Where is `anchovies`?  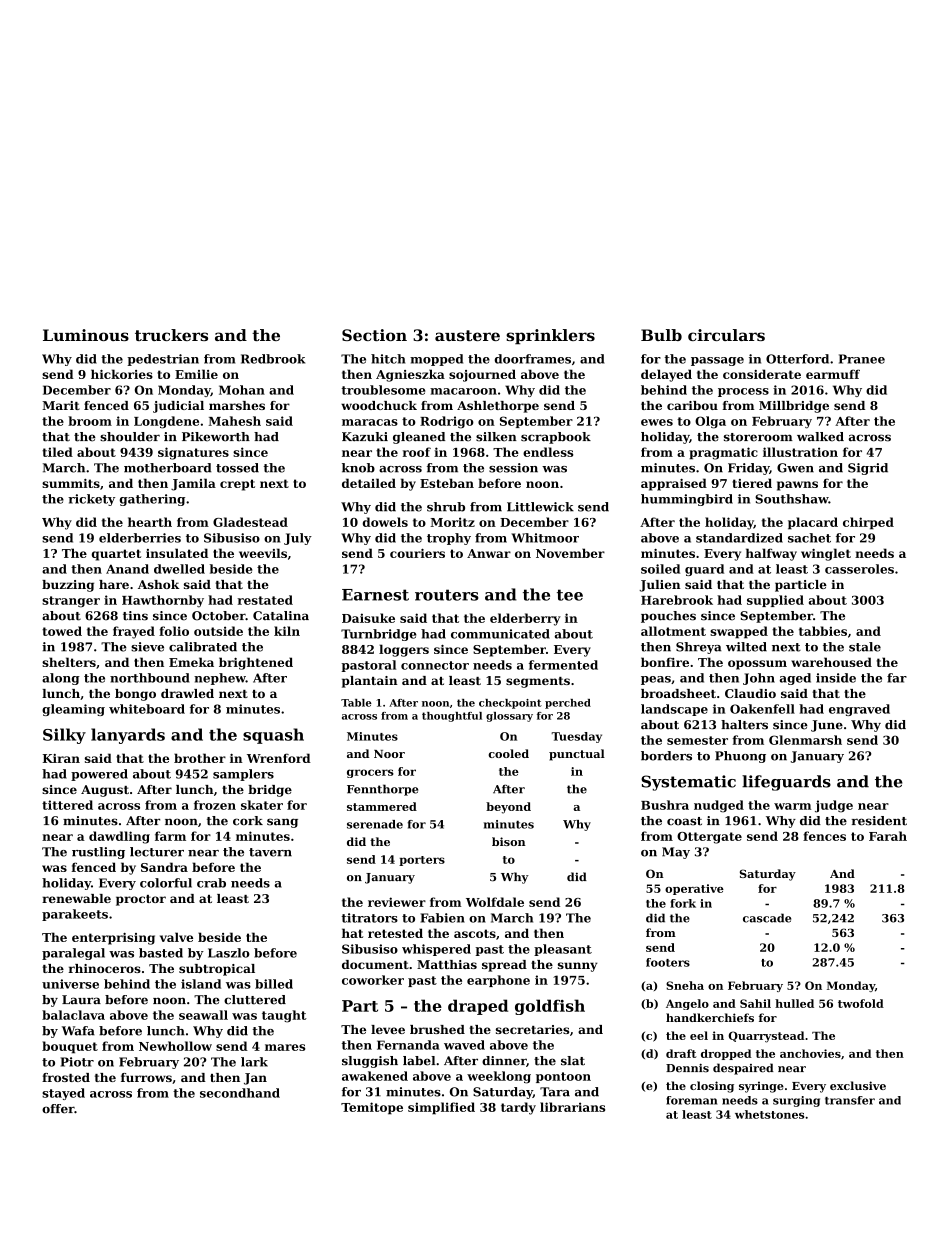 anchovies is located at coordinates (810, 1053).
